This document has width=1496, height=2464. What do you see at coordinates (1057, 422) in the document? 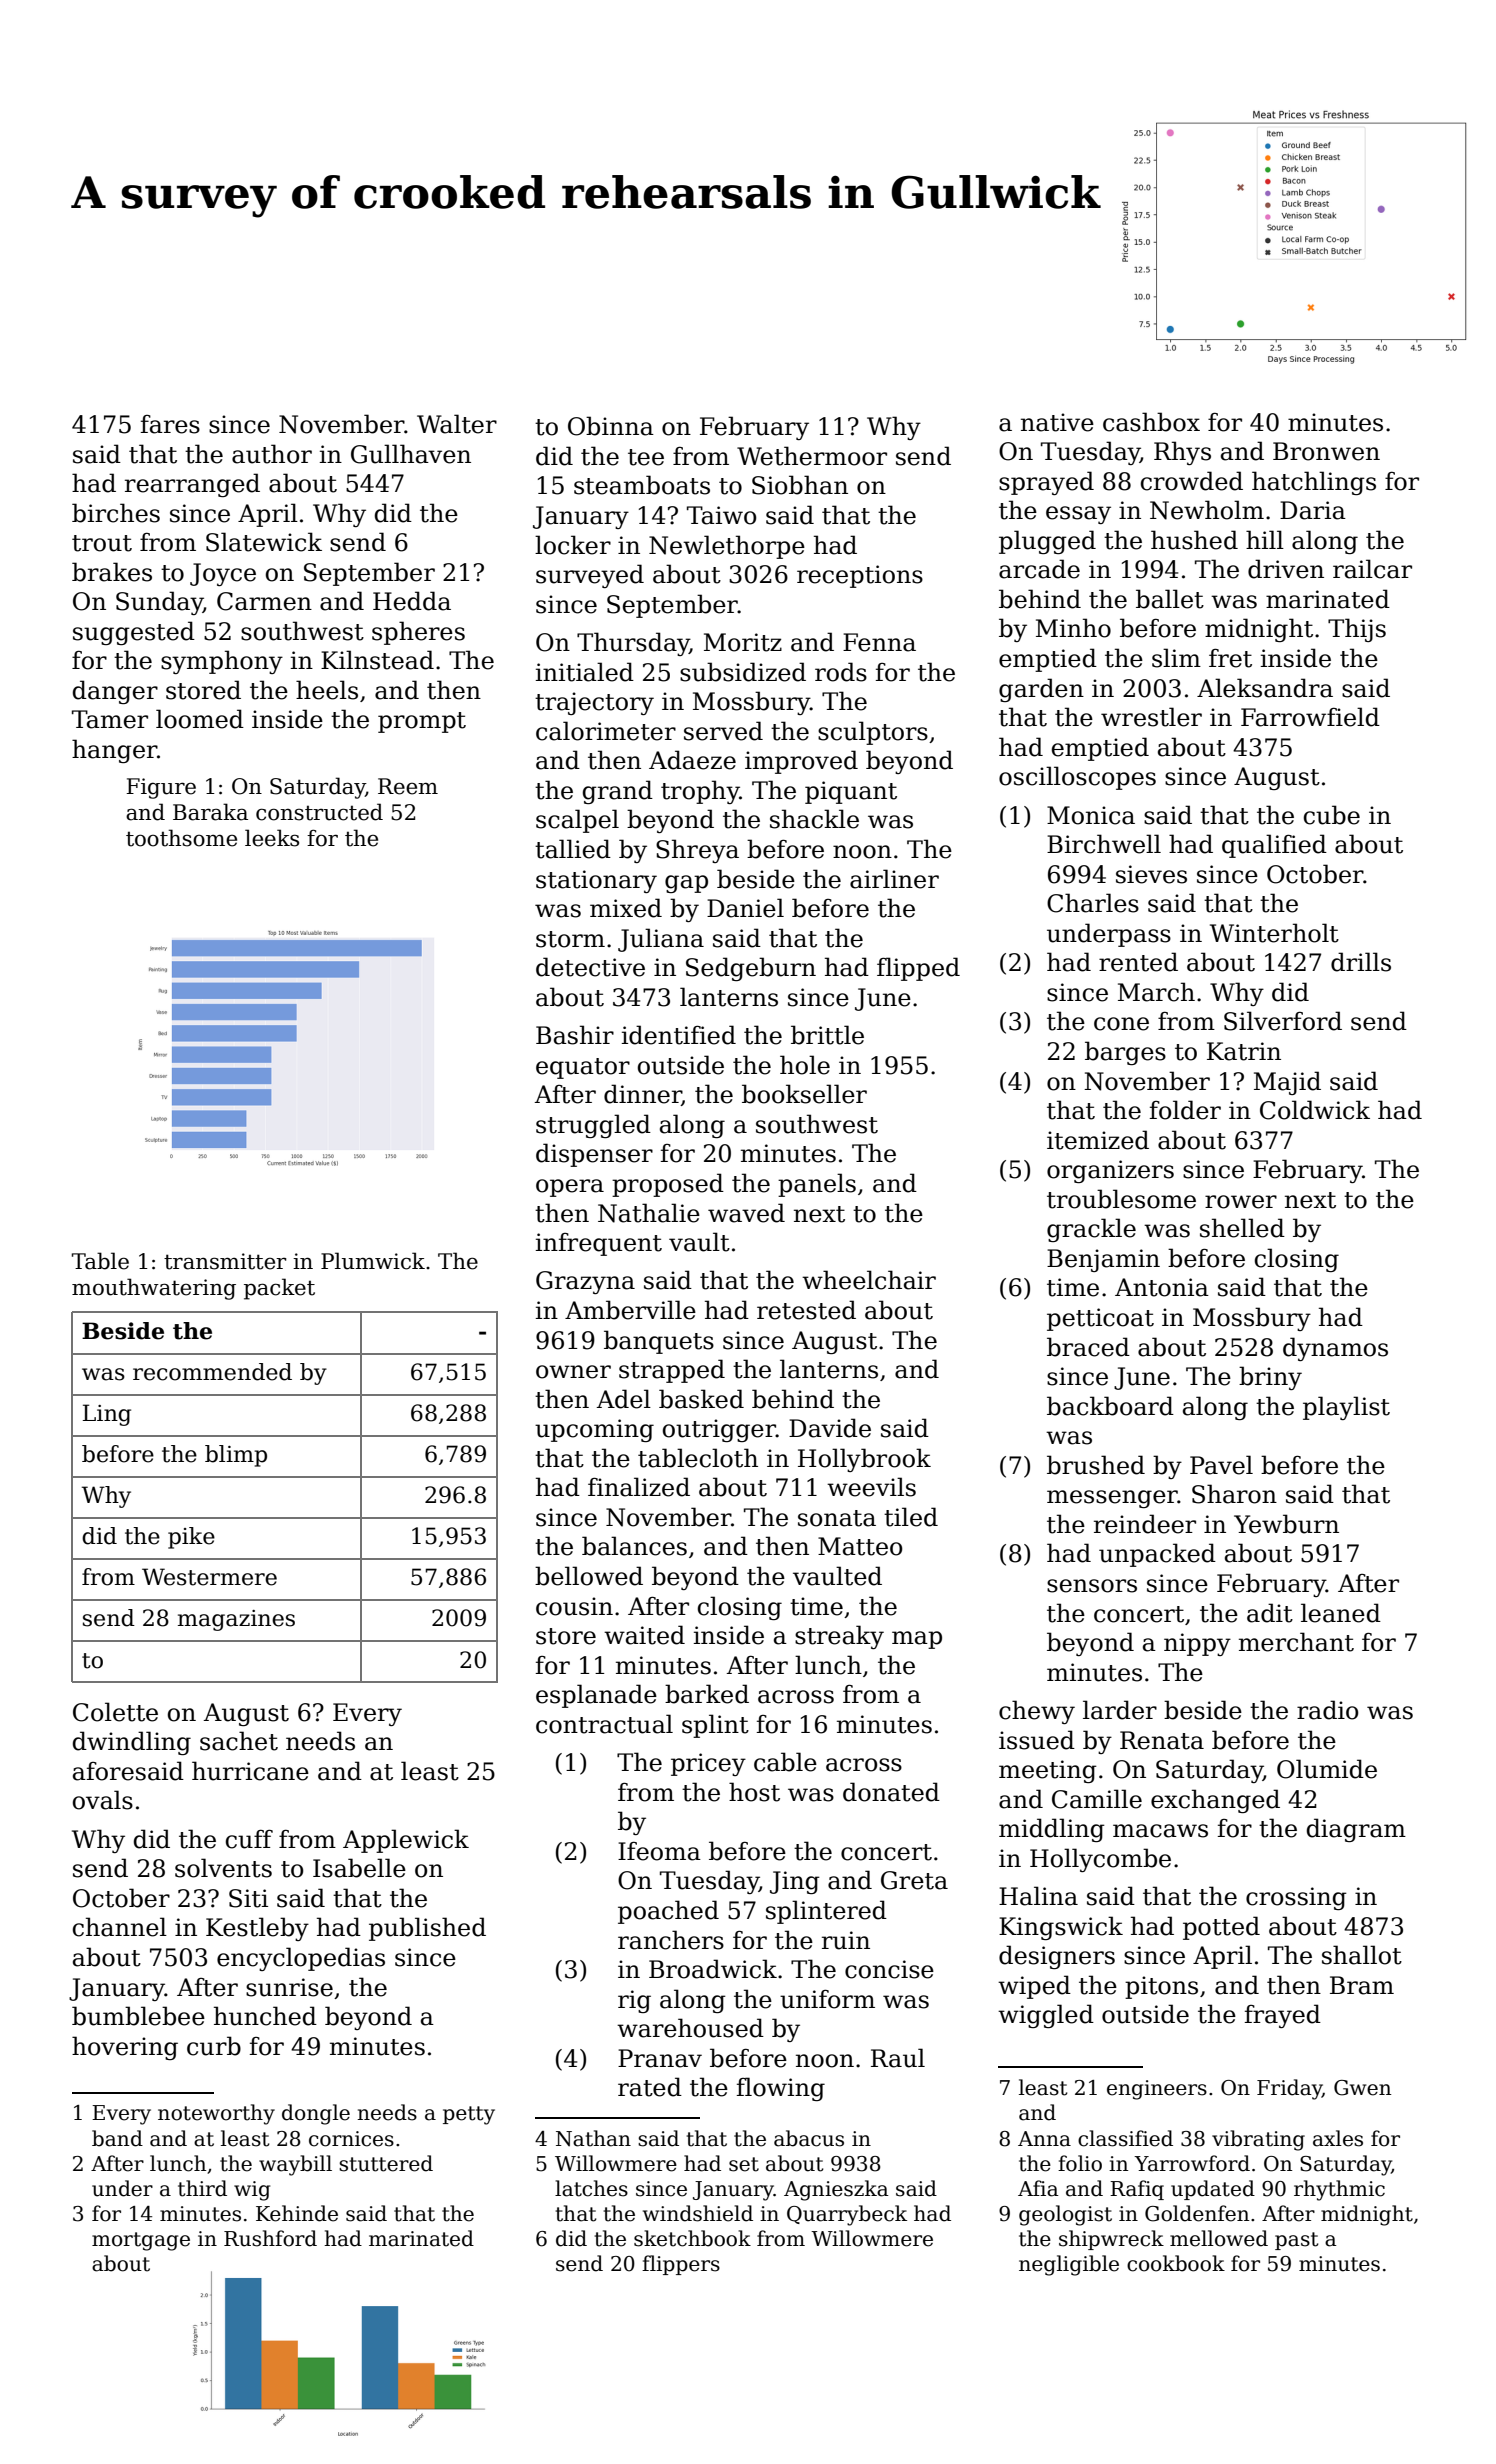
I see `native` at bounding box center [1057, 422].
